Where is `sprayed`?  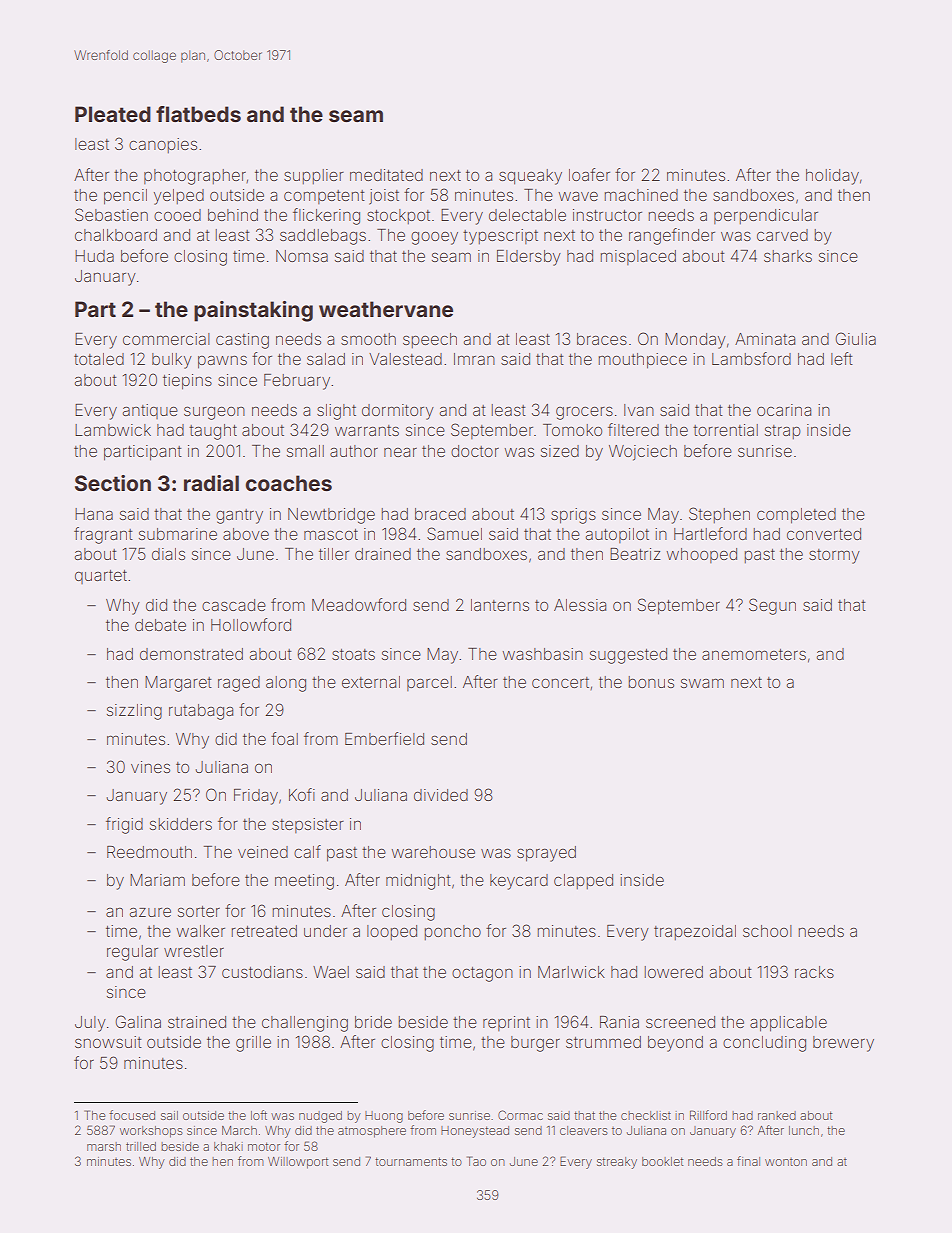 sprayed is located at coordinates (546, 854).
